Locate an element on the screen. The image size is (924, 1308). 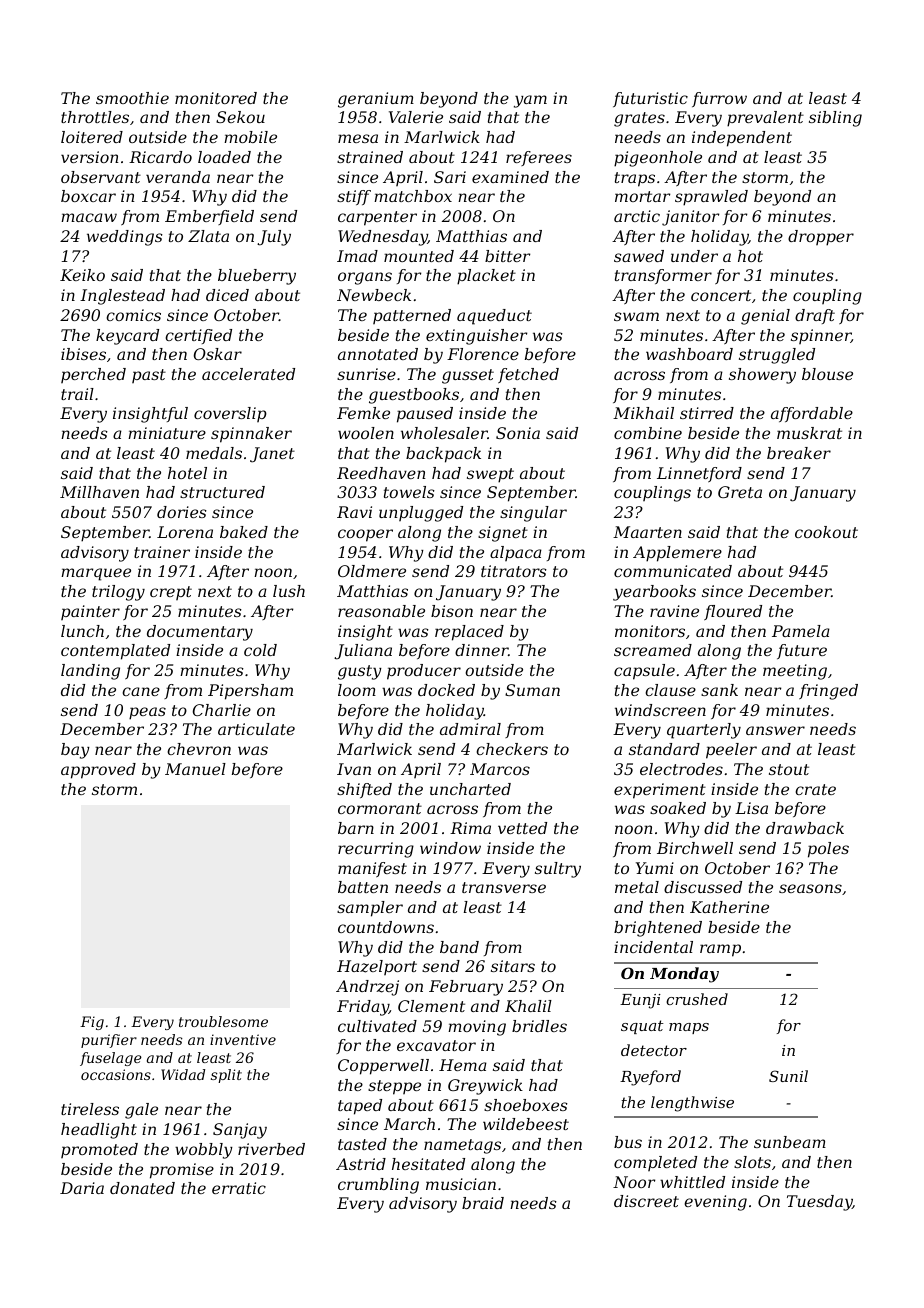
yam is located at coordinates (530, 101).
